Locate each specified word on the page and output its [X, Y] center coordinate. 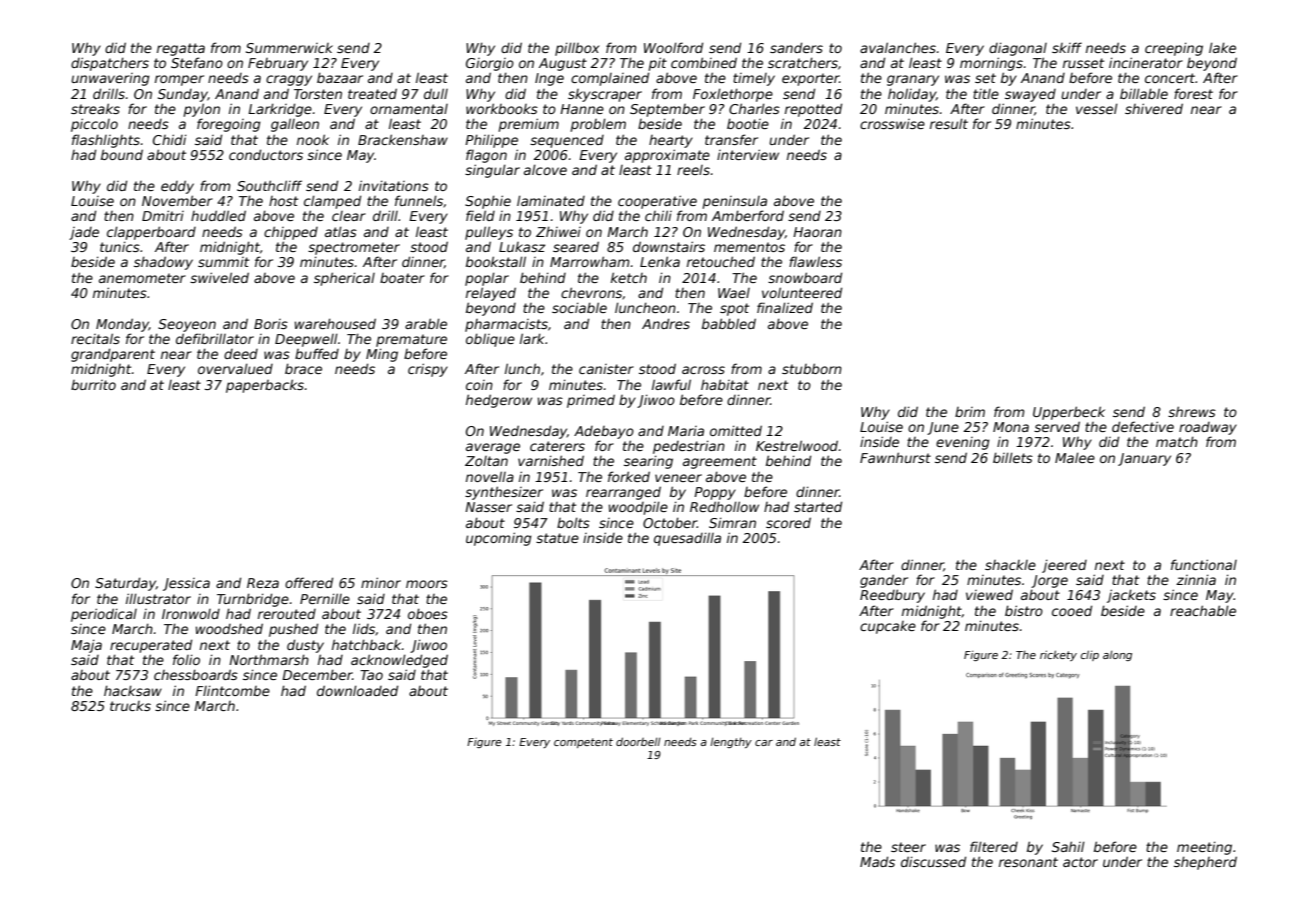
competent [583, 743]
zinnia [1196, 579]
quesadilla [687, 539]
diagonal [1018, 49]
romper [179, 80]
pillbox [577, 49]
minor [381, 582]
